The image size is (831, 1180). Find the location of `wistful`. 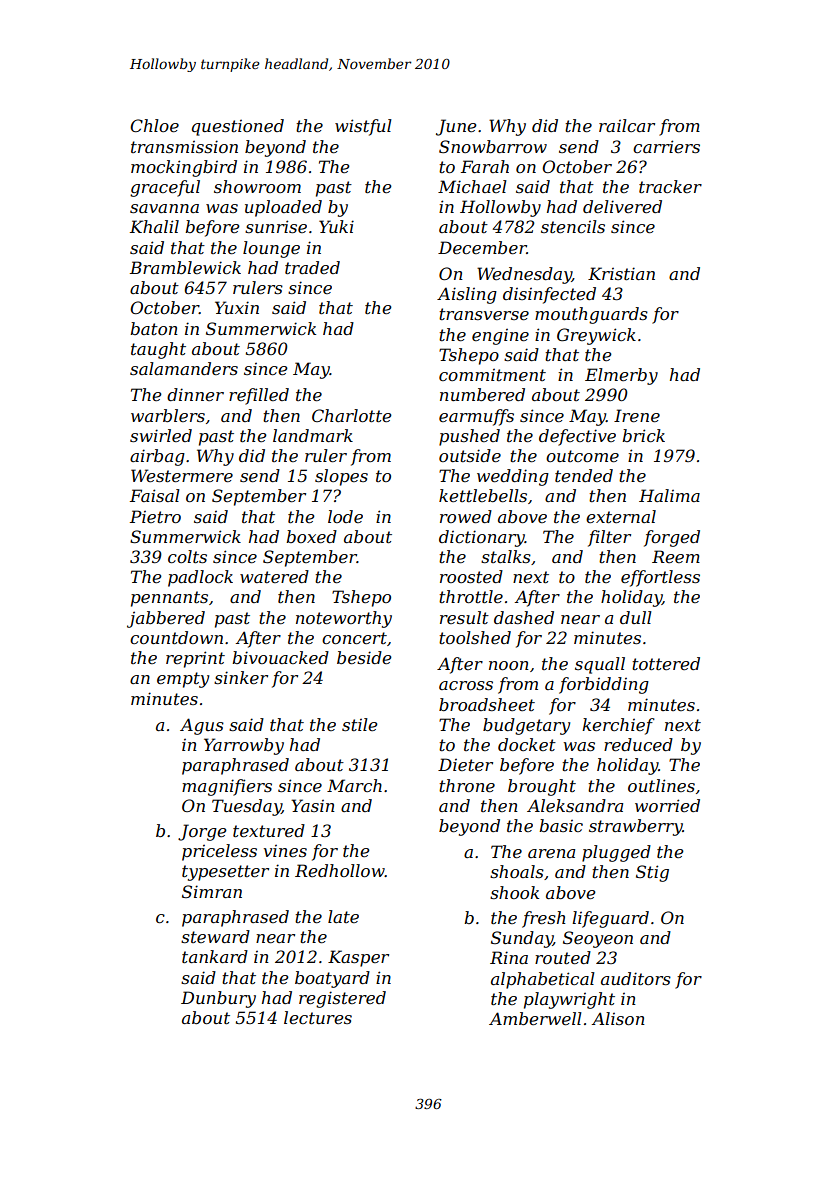

wistful is located at coordinates (363, 127).
